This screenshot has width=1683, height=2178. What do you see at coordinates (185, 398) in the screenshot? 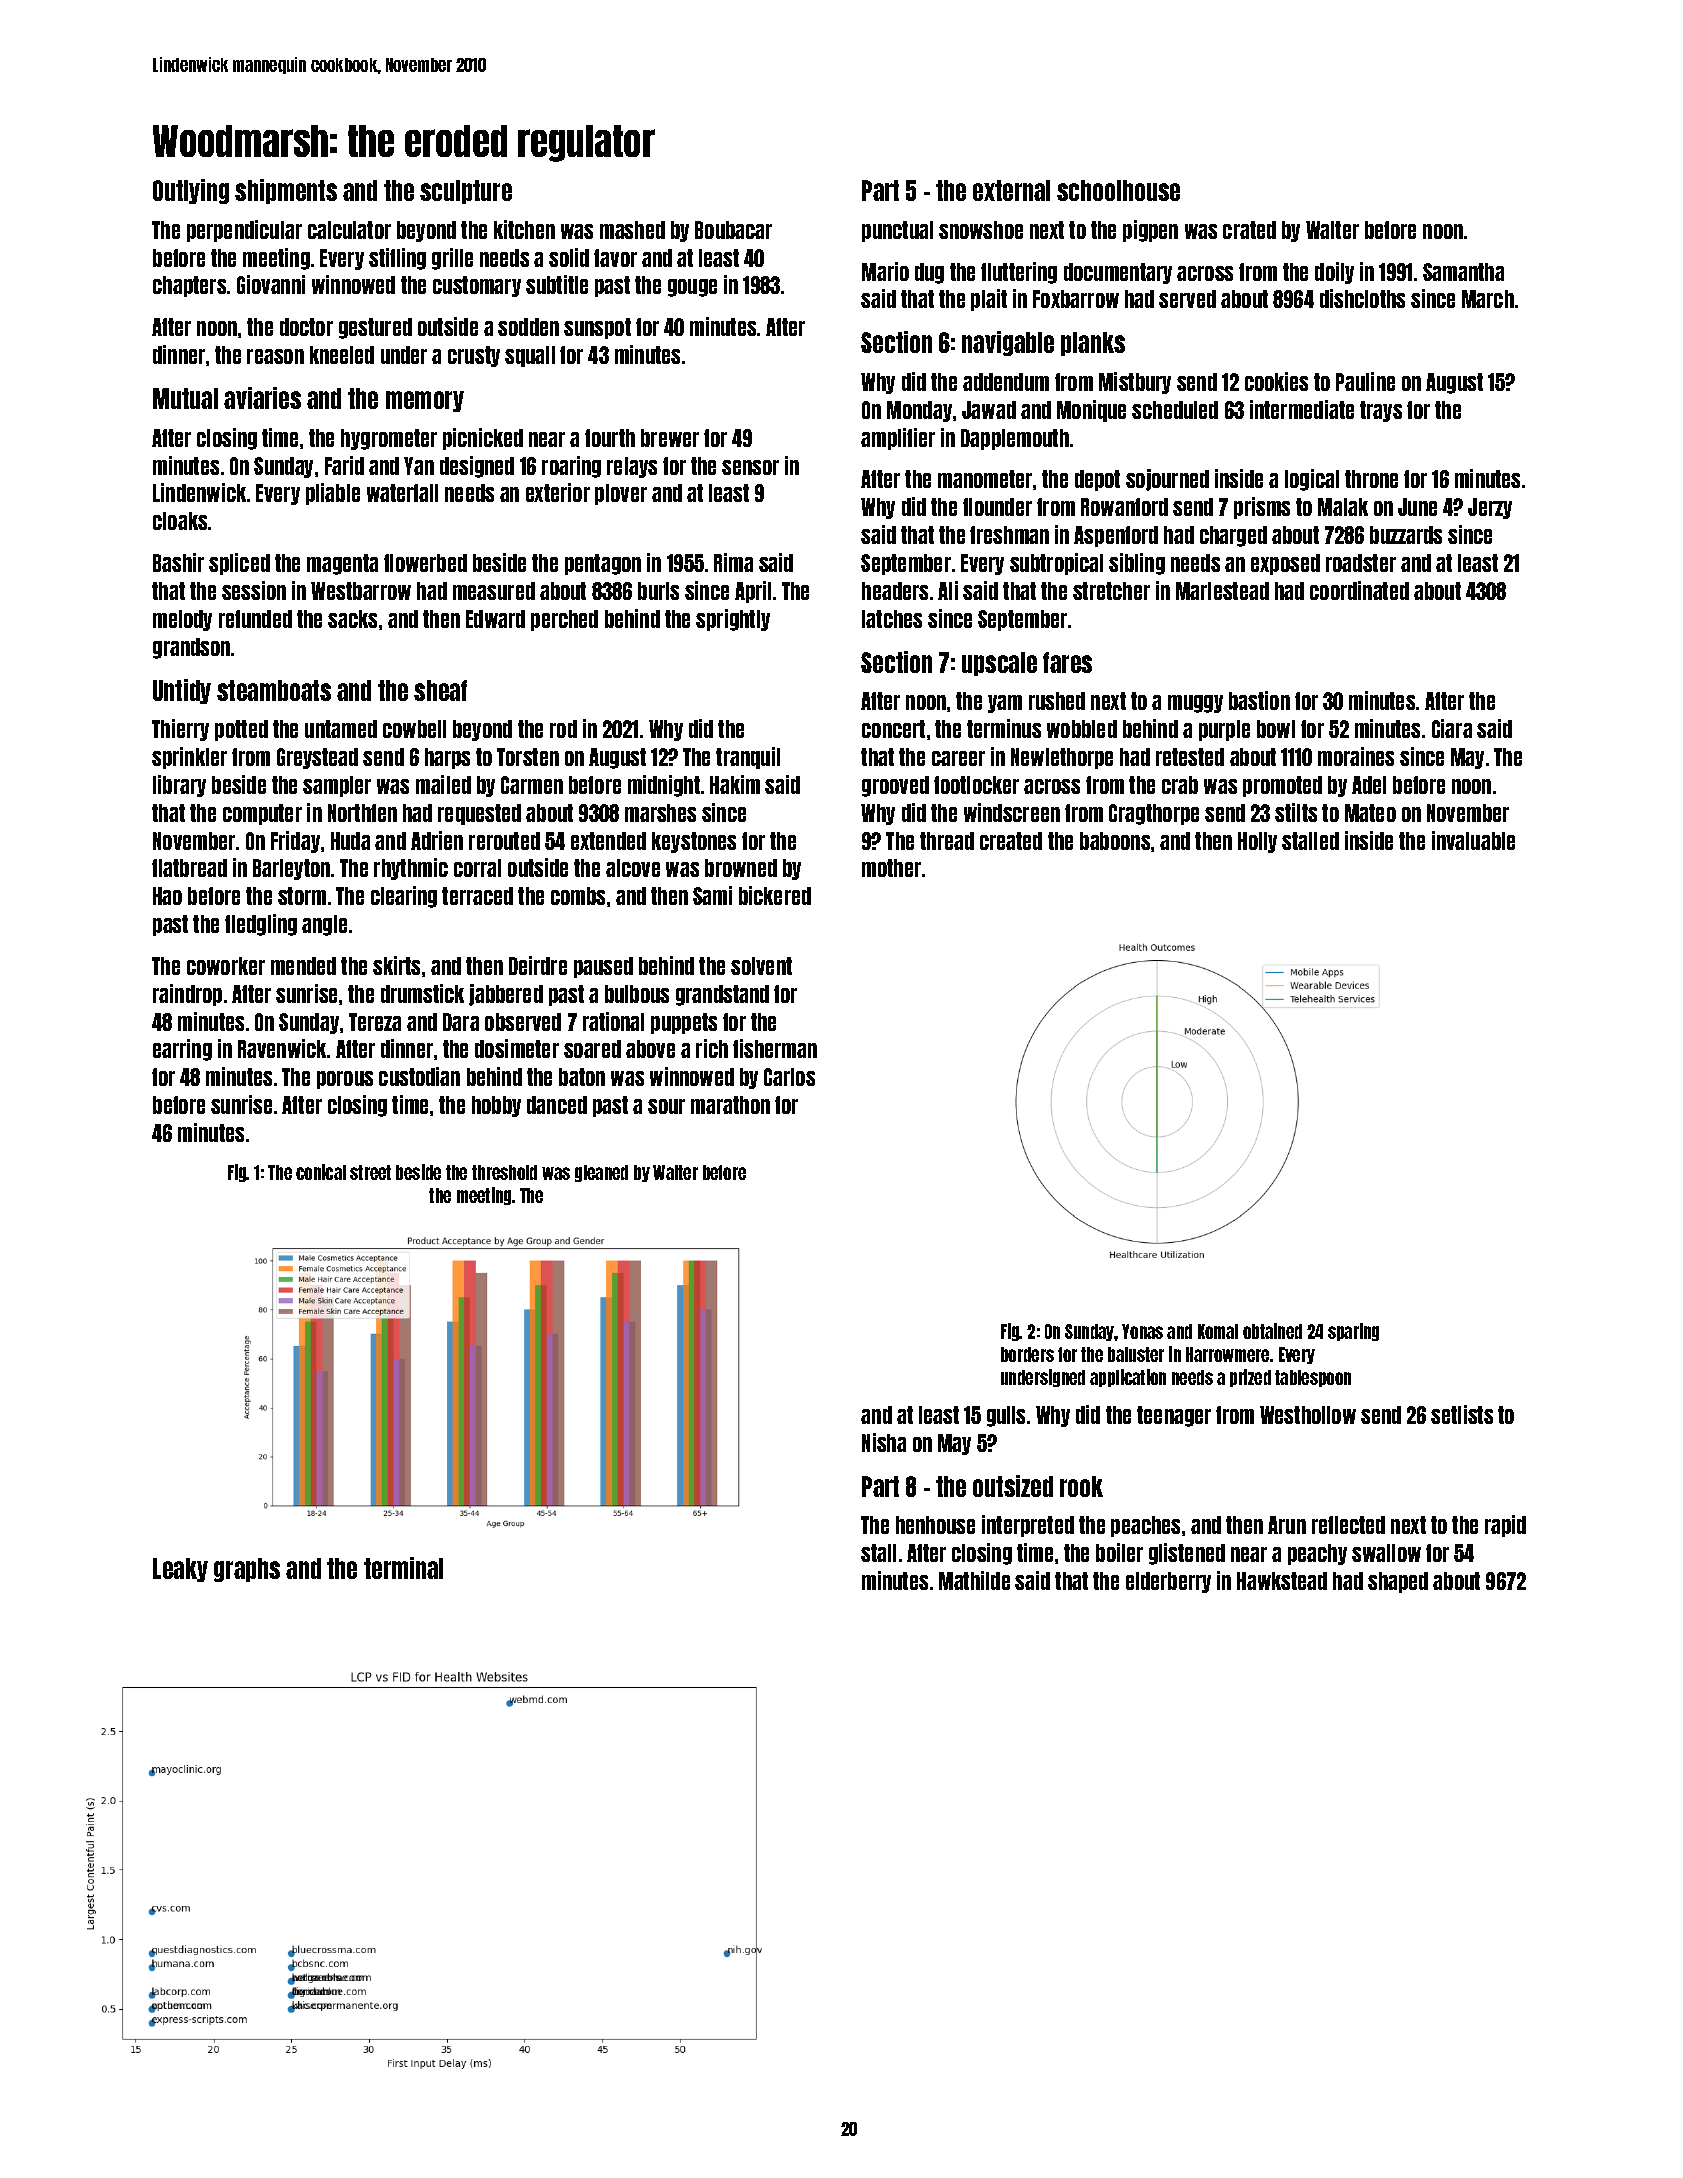
I see `Mutual` at bounding box center [185, 398].
